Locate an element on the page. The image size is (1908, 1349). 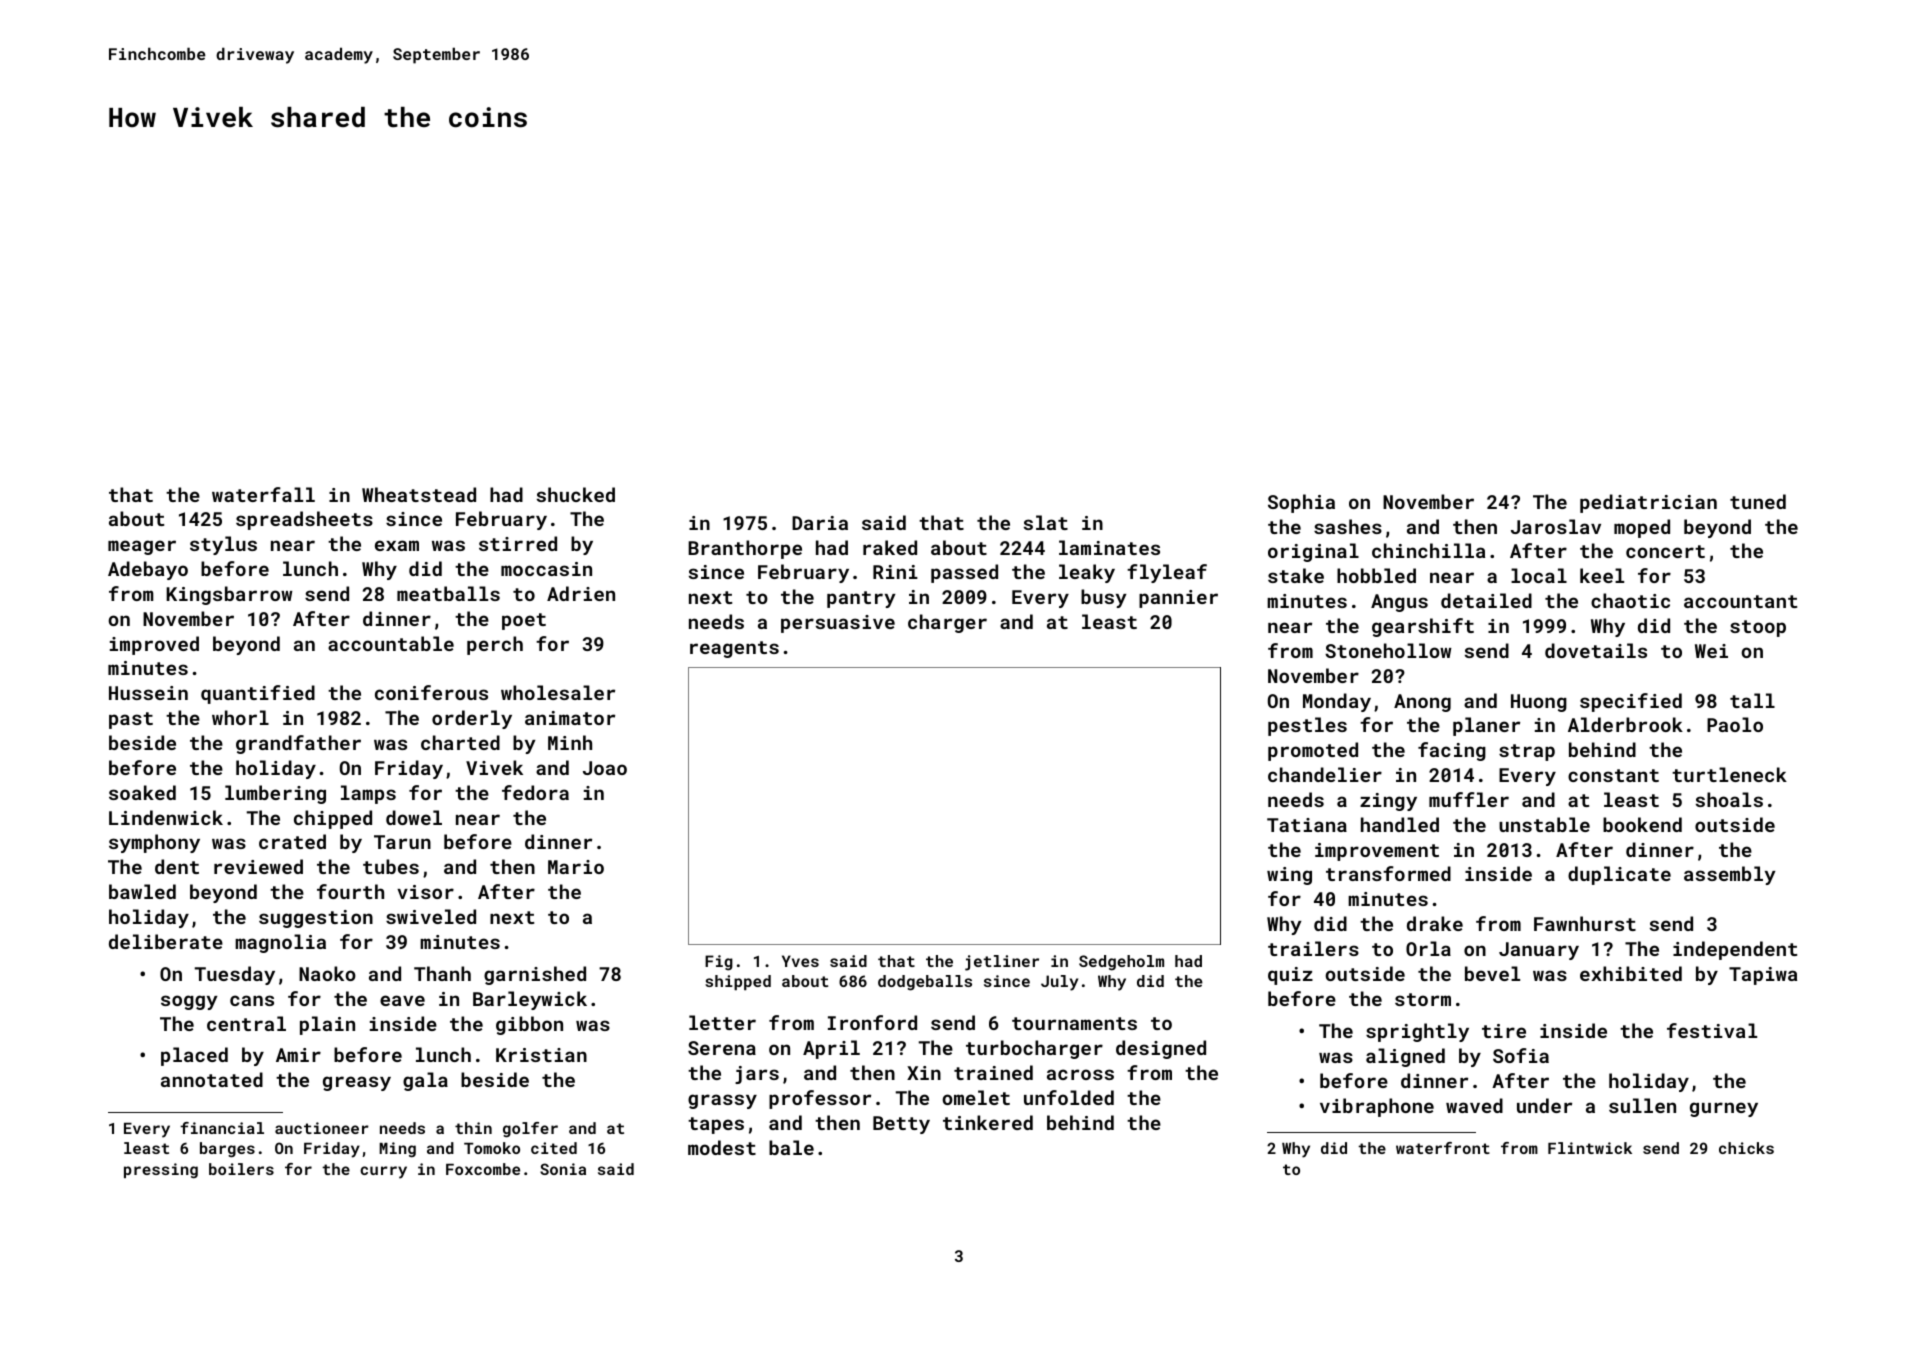
promoted is located at coordinates (1313, 751).
